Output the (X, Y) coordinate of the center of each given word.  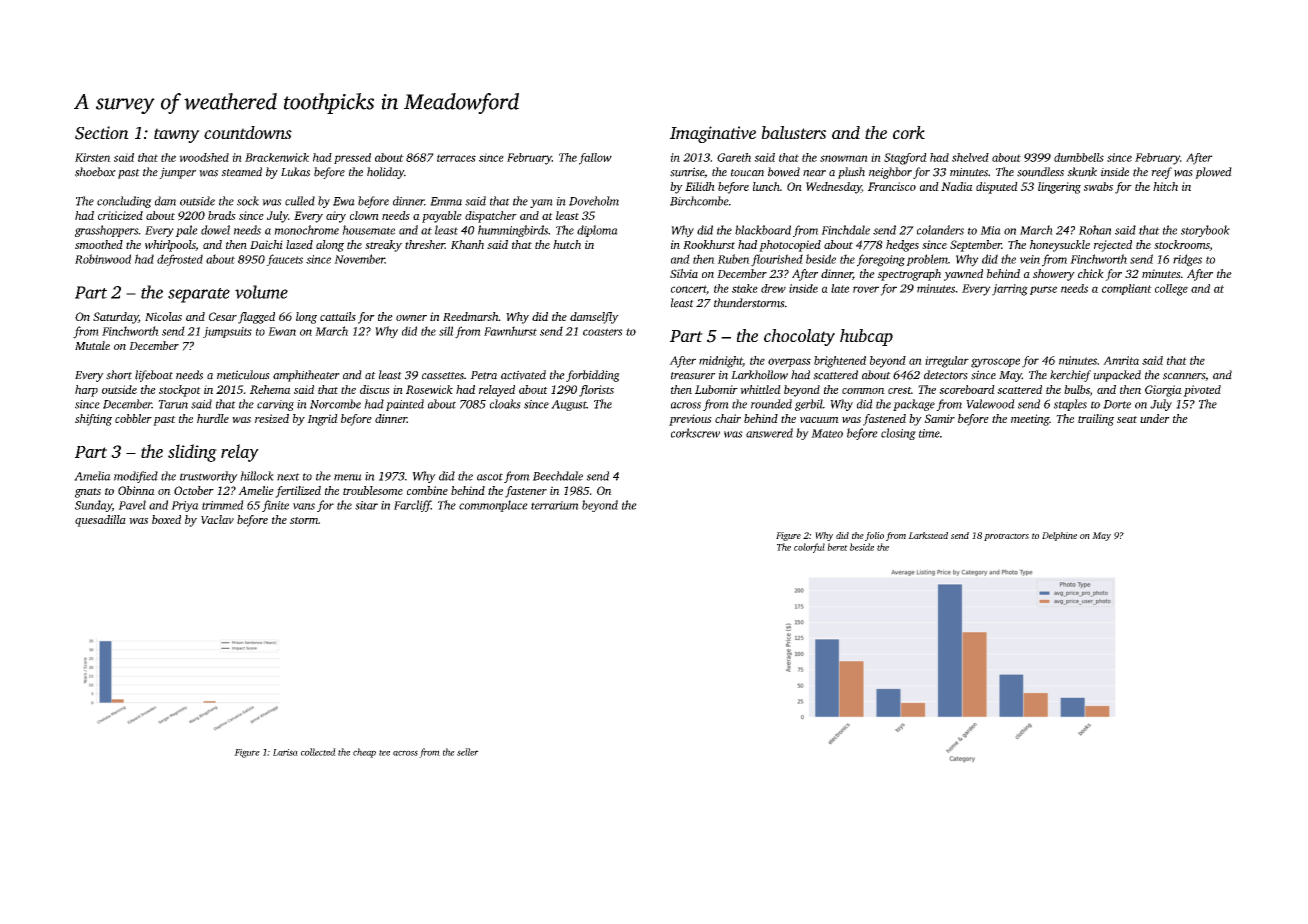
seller (468, 752)
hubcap (866, 337)
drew (773, 288)
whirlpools (170, 246)
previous (690, 420)
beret (837, 547)
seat (1127, 419)
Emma (446, 201)
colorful (809, 548)
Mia (990, 230)
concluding (124, 202)
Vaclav (217, 519)
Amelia (92, 476)
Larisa (285, 752)
